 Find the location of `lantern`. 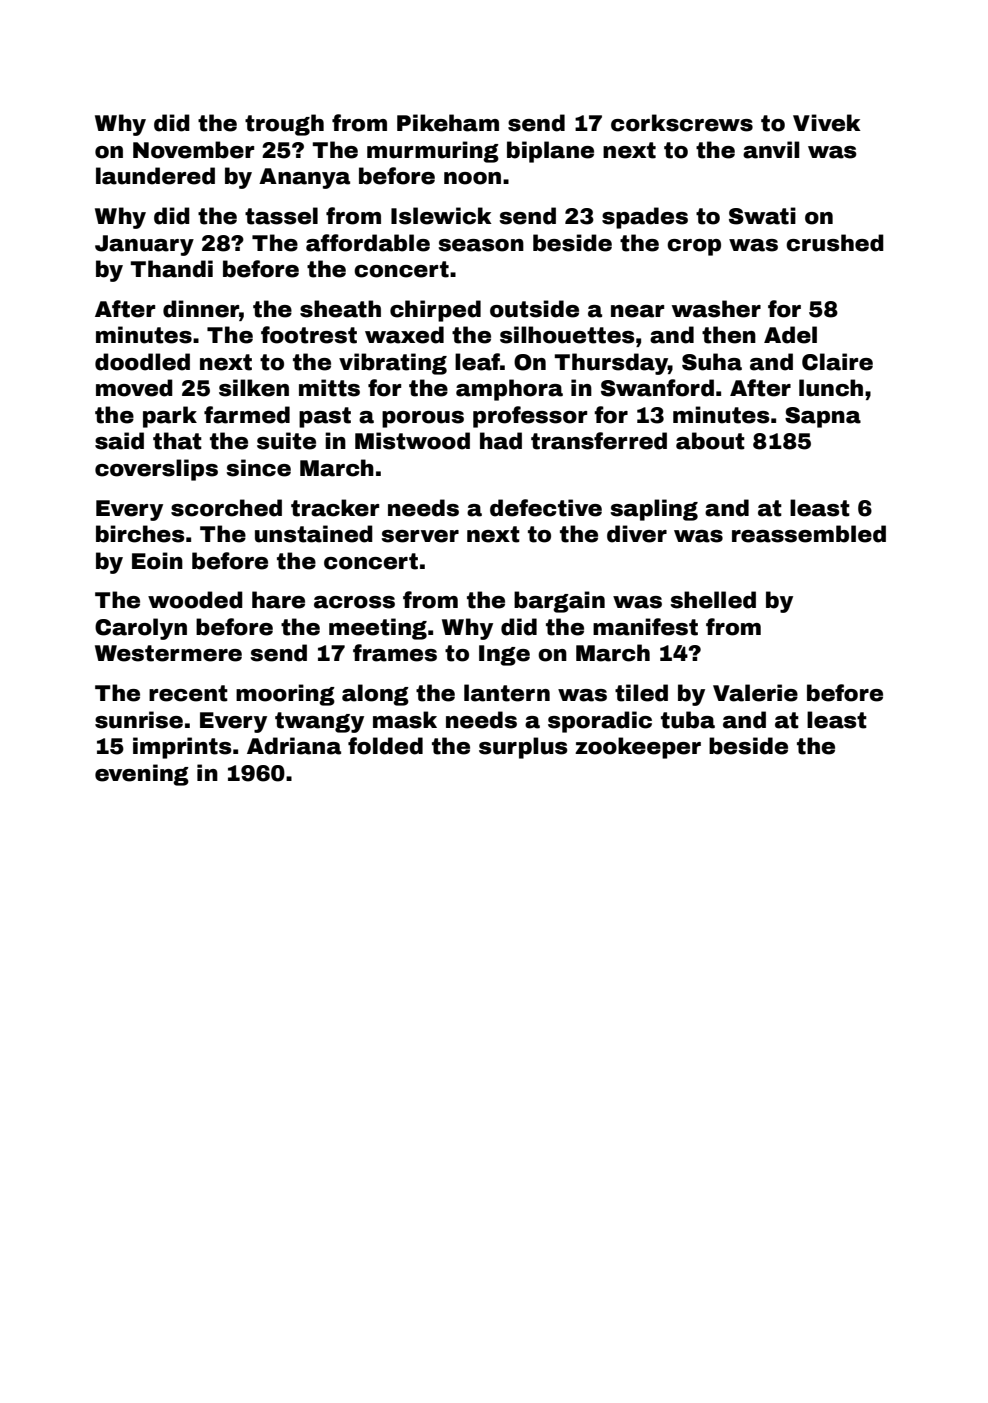

lantern is located at coordinates (507, 693).
